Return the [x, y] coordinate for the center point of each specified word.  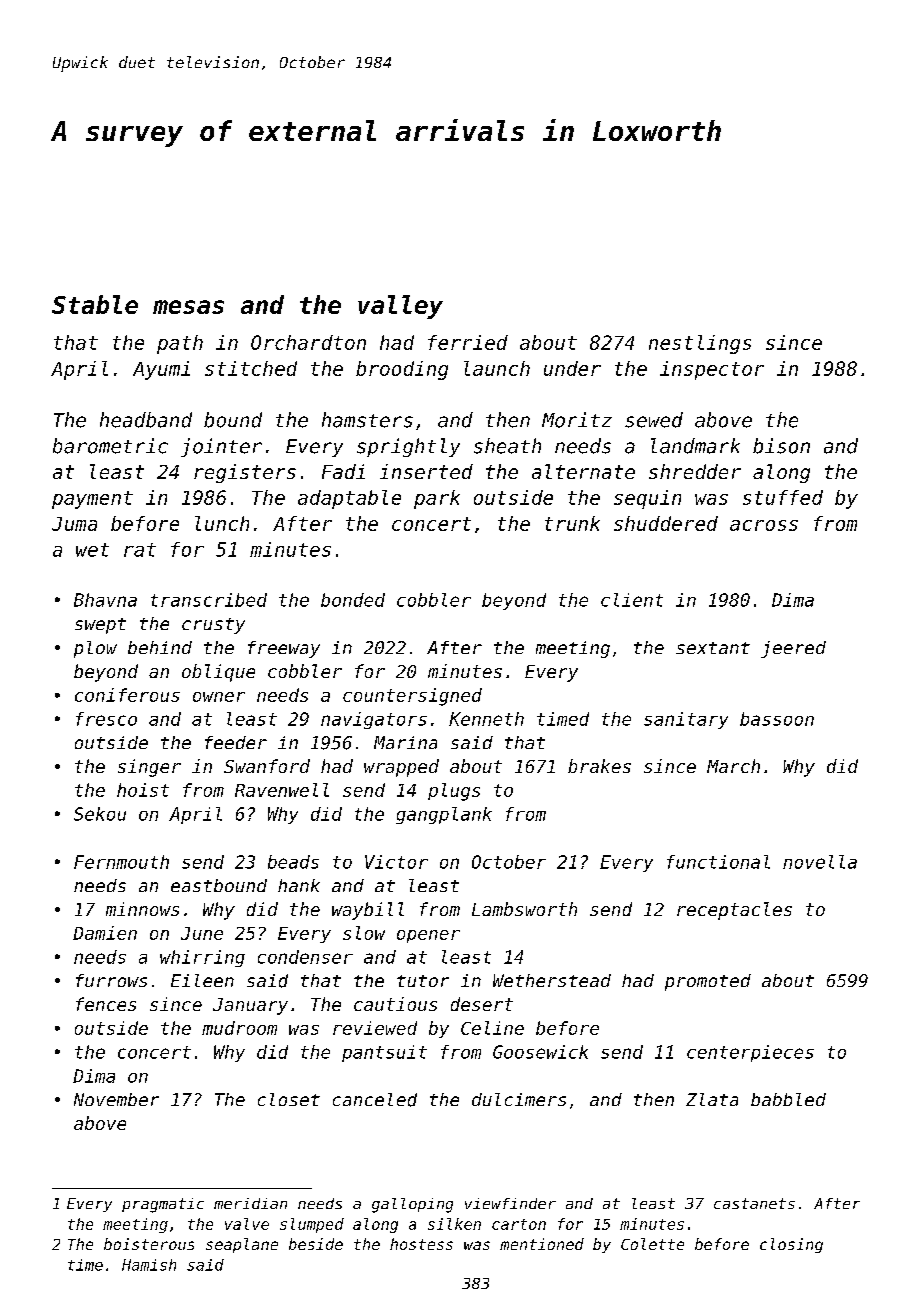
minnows [142, 909]
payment [92, 500]
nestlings [700, 344]
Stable [95, 304]
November [116, 1099]
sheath [507, 446]
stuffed [783, 497]
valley [400, 307]
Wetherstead [552, 980]
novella [820, 862]
